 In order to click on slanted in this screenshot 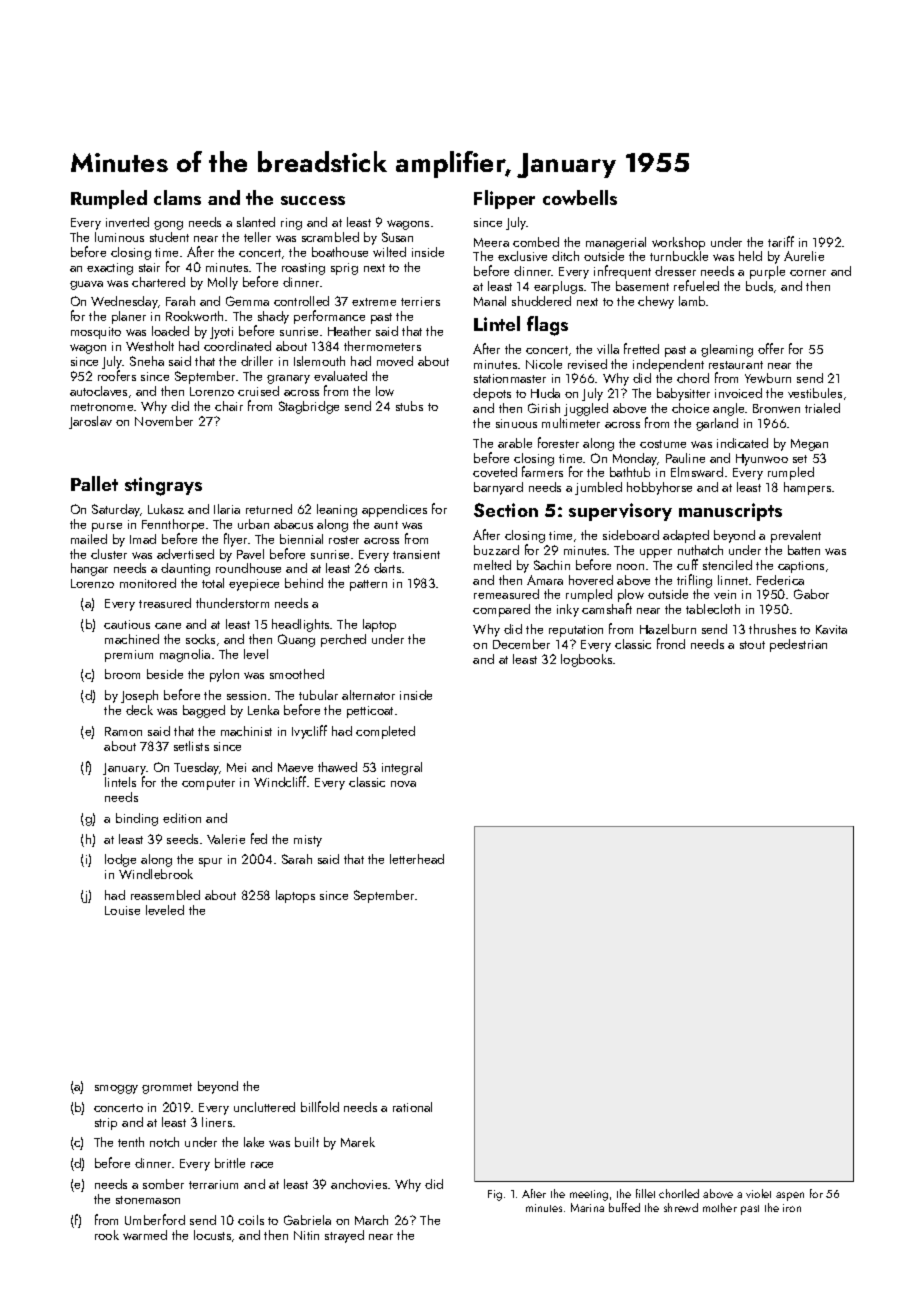, I will do `click(256, 222)`.
